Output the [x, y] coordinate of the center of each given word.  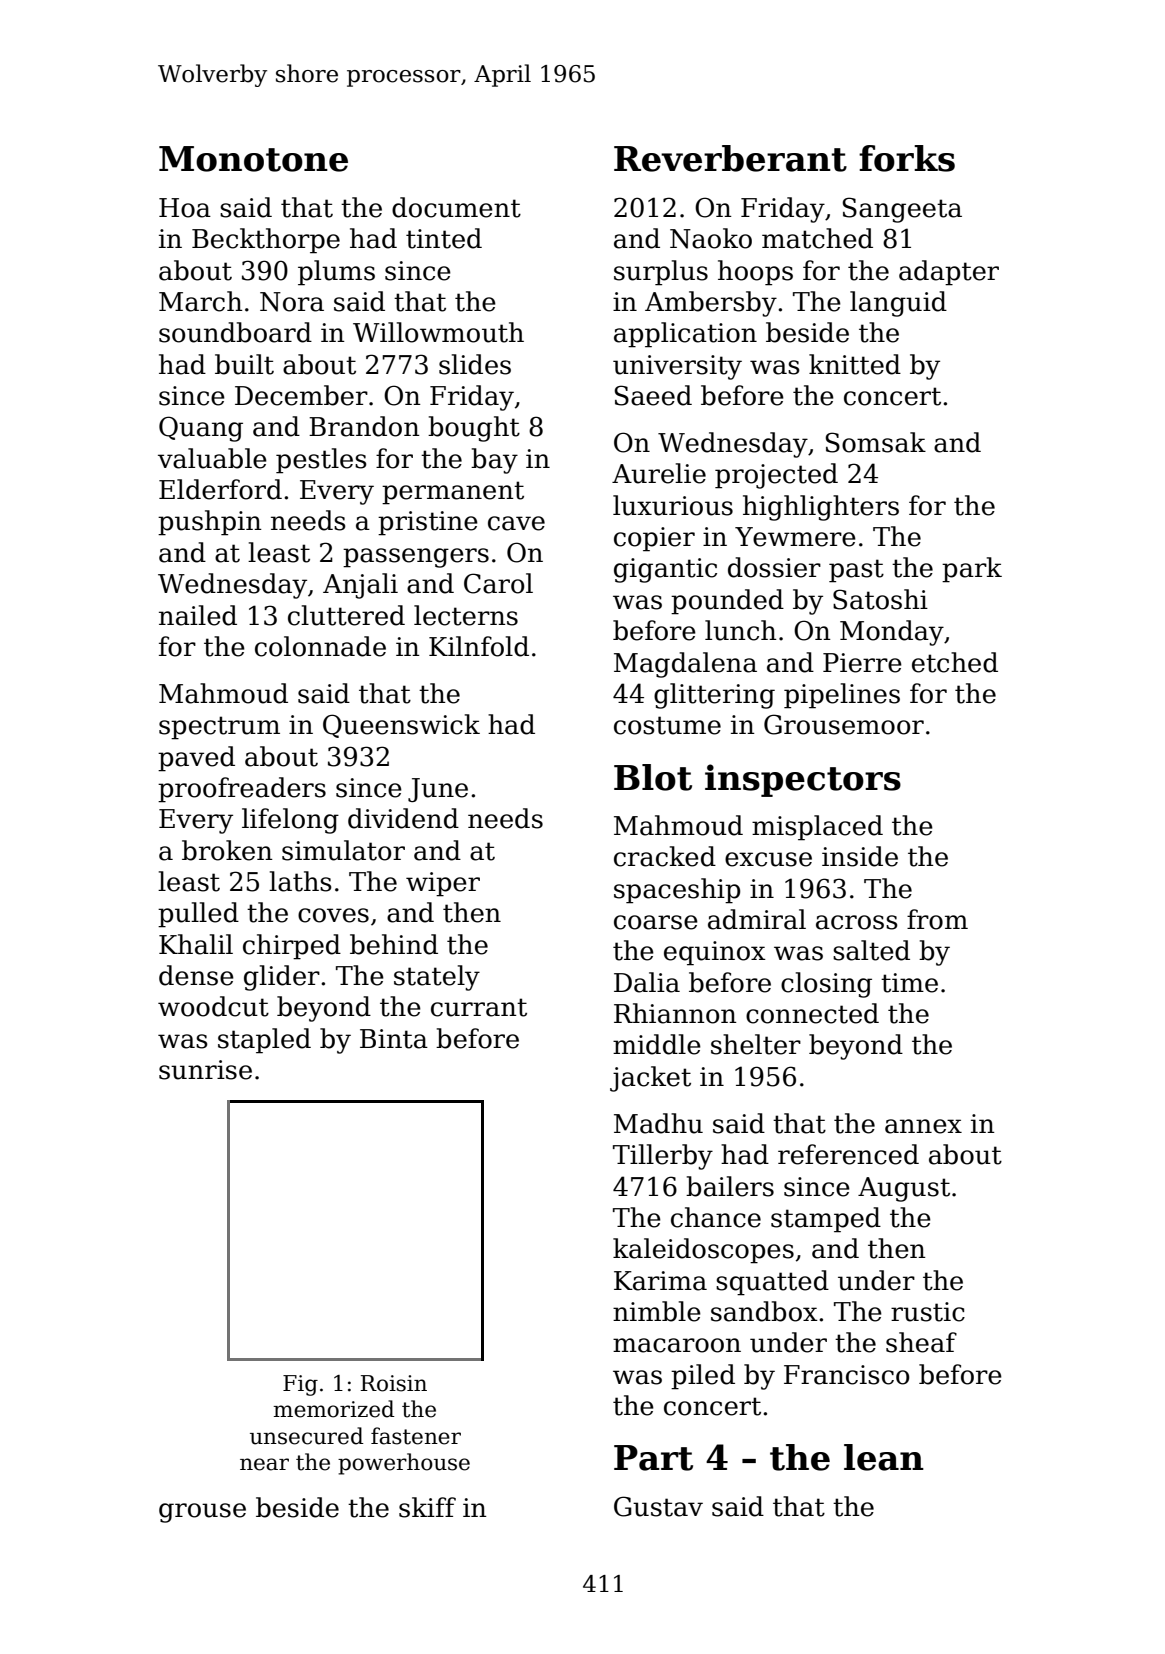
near [264, 1464]
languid [898, 304]
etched [955, 662]
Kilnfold [479, 646]
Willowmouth [438, 332]
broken [227, 850]
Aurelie [659, 473]
